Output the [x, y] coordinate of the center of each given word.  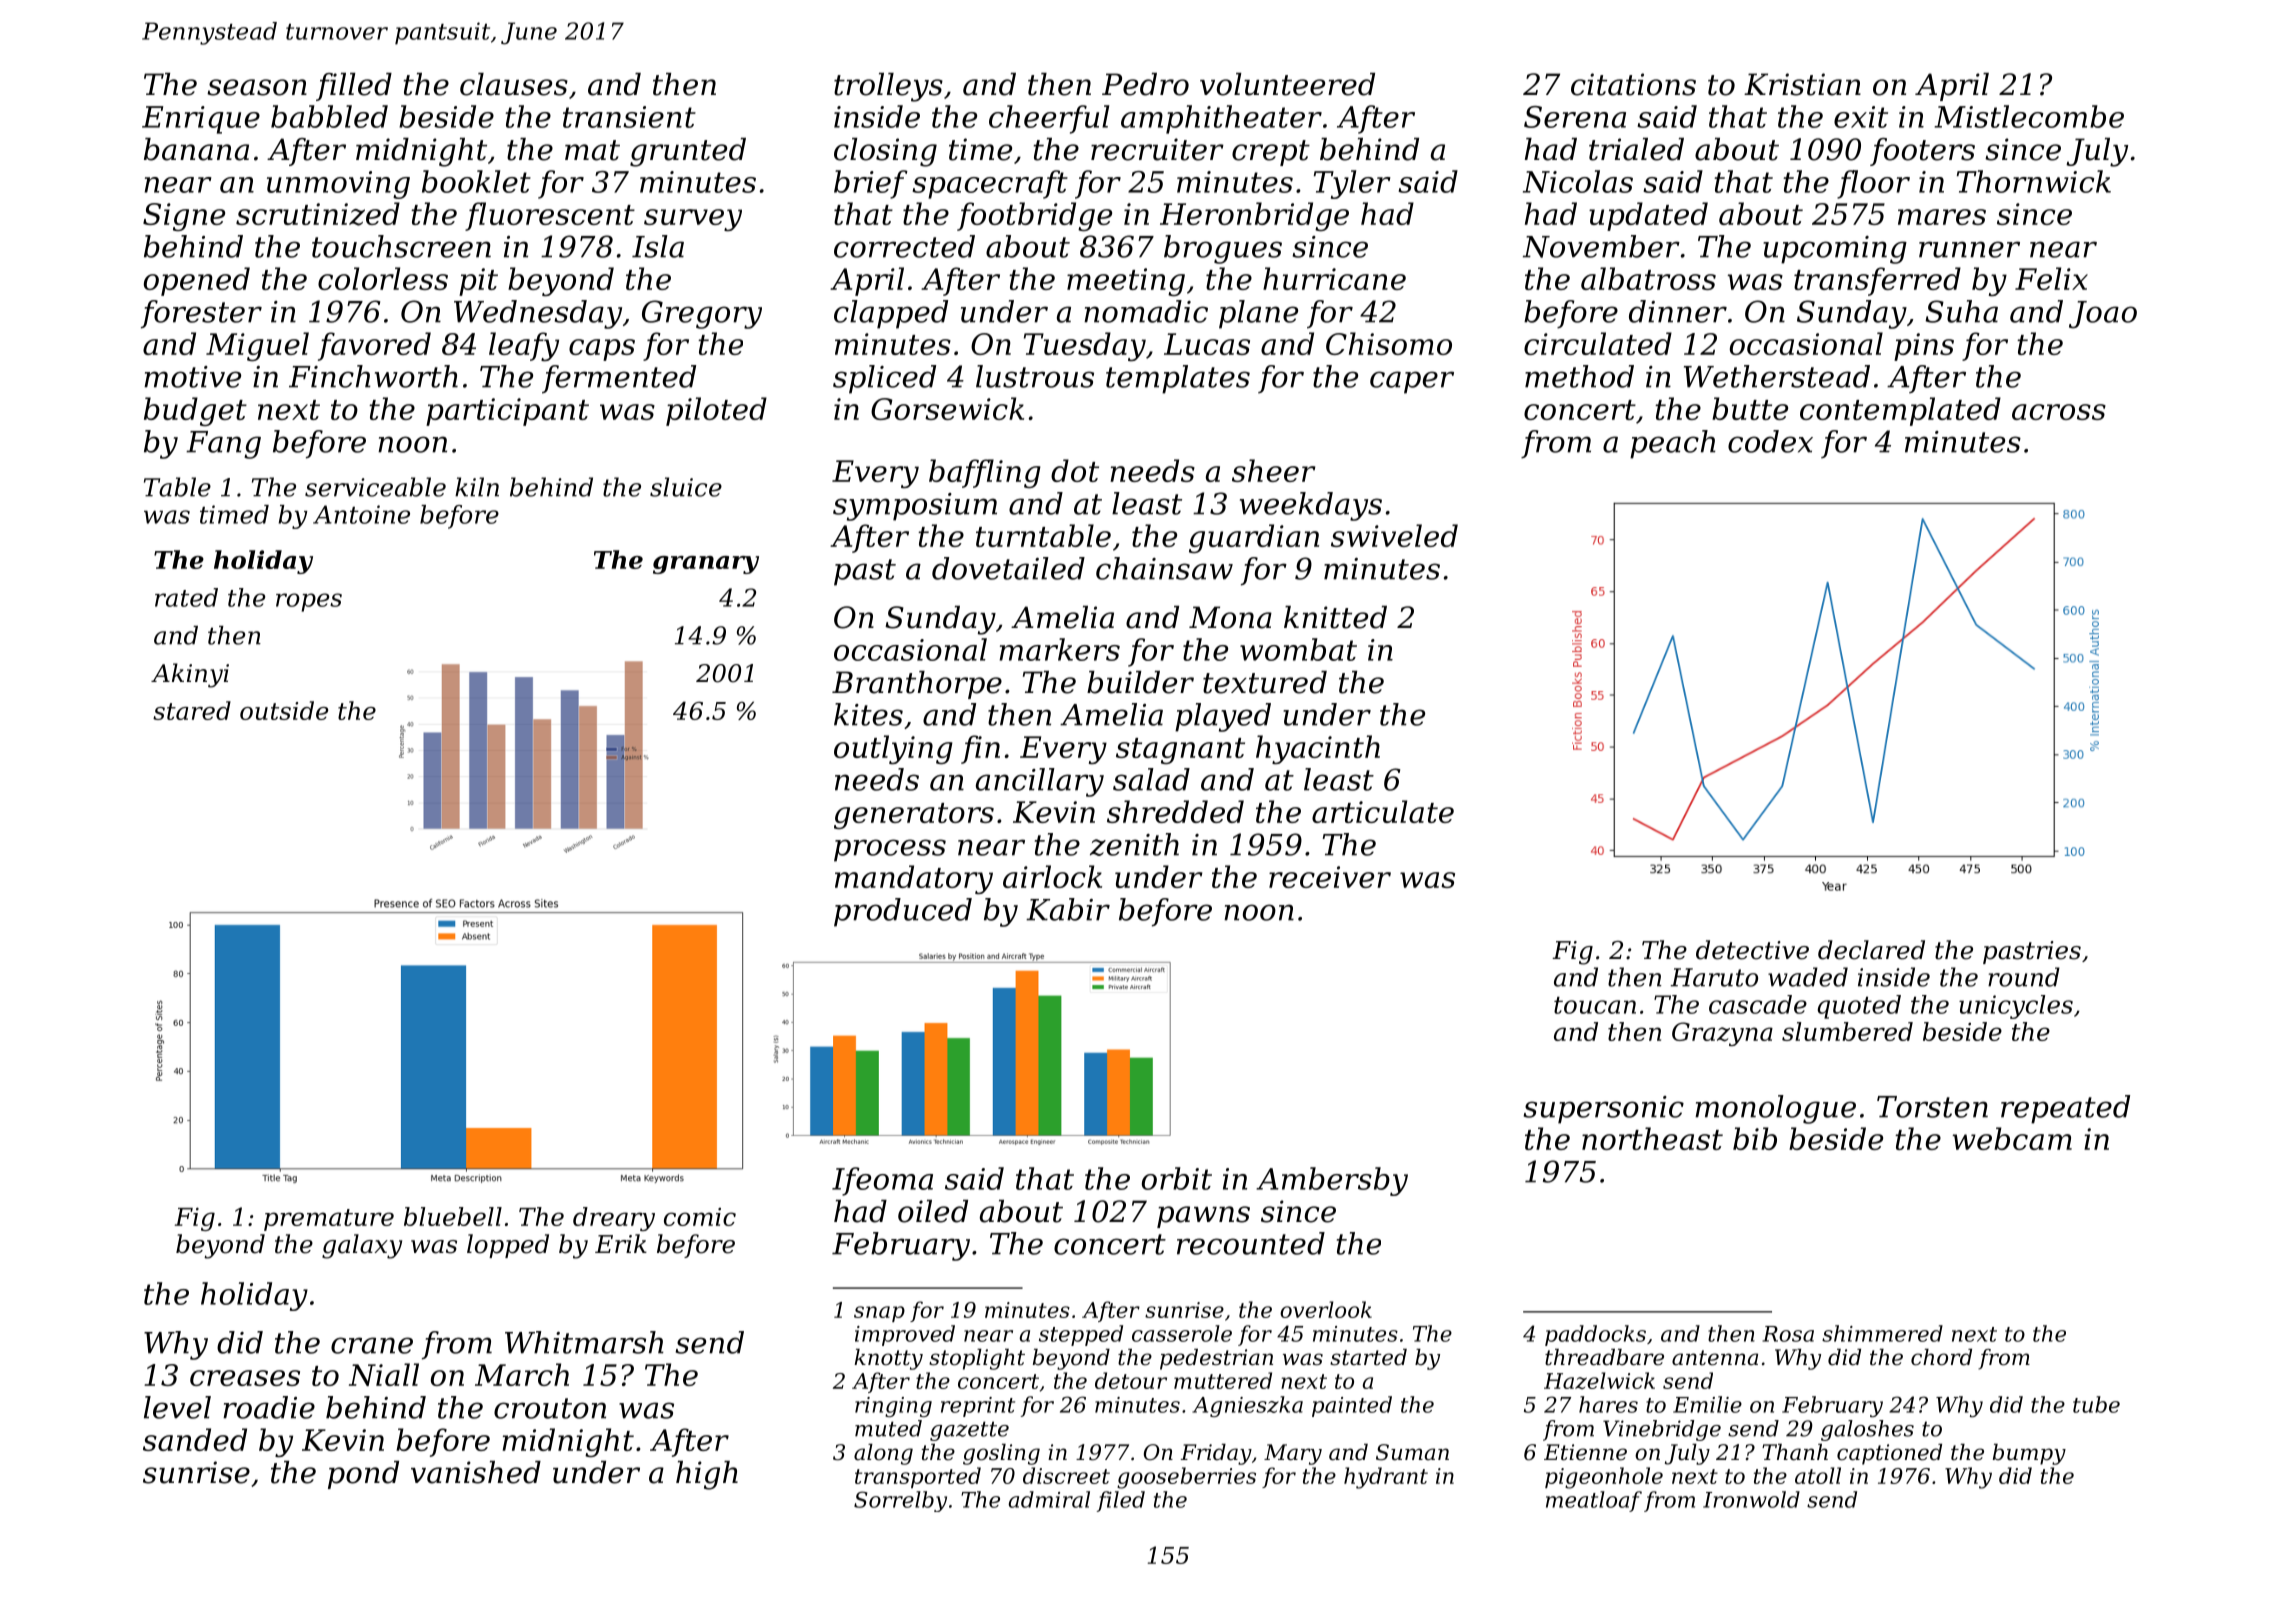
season [257, 87]
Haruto [1714, 977]
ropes [309, 602]
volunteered [1287, 84]
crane [372, 1345]
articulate [1383, 811]
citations [1633, 84]
